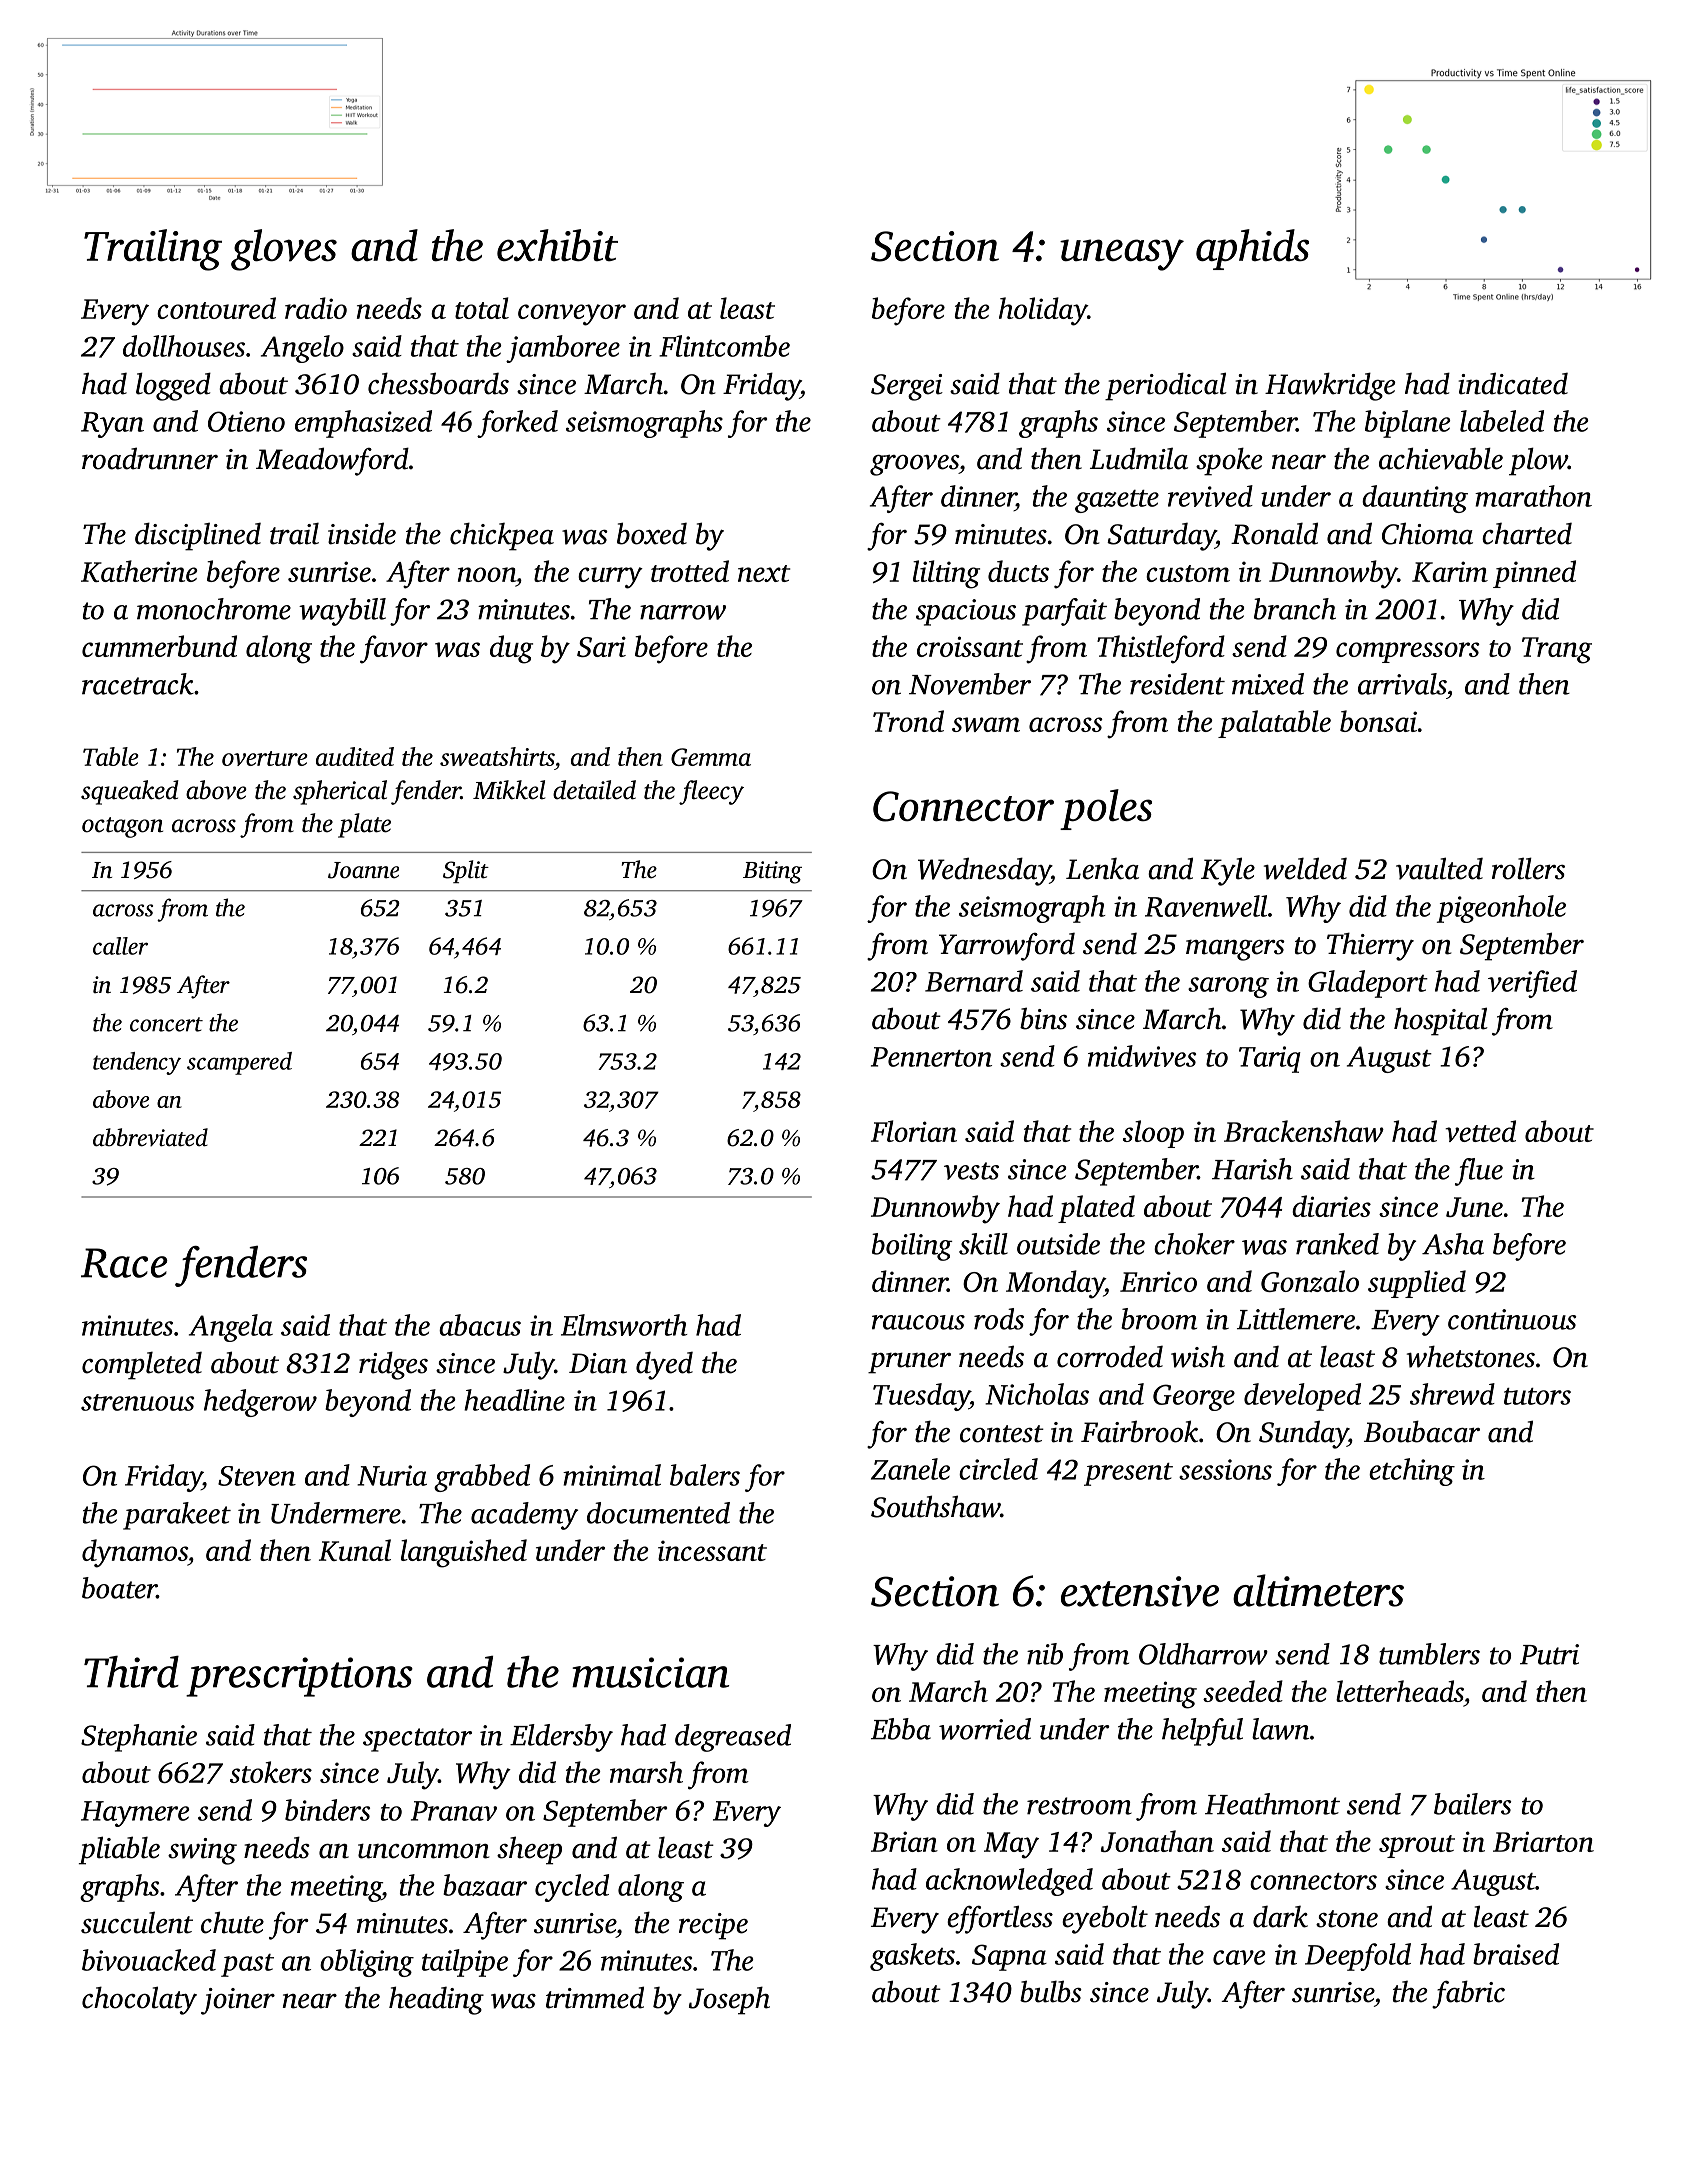  I want to click on plow, so click(1538, 461).
